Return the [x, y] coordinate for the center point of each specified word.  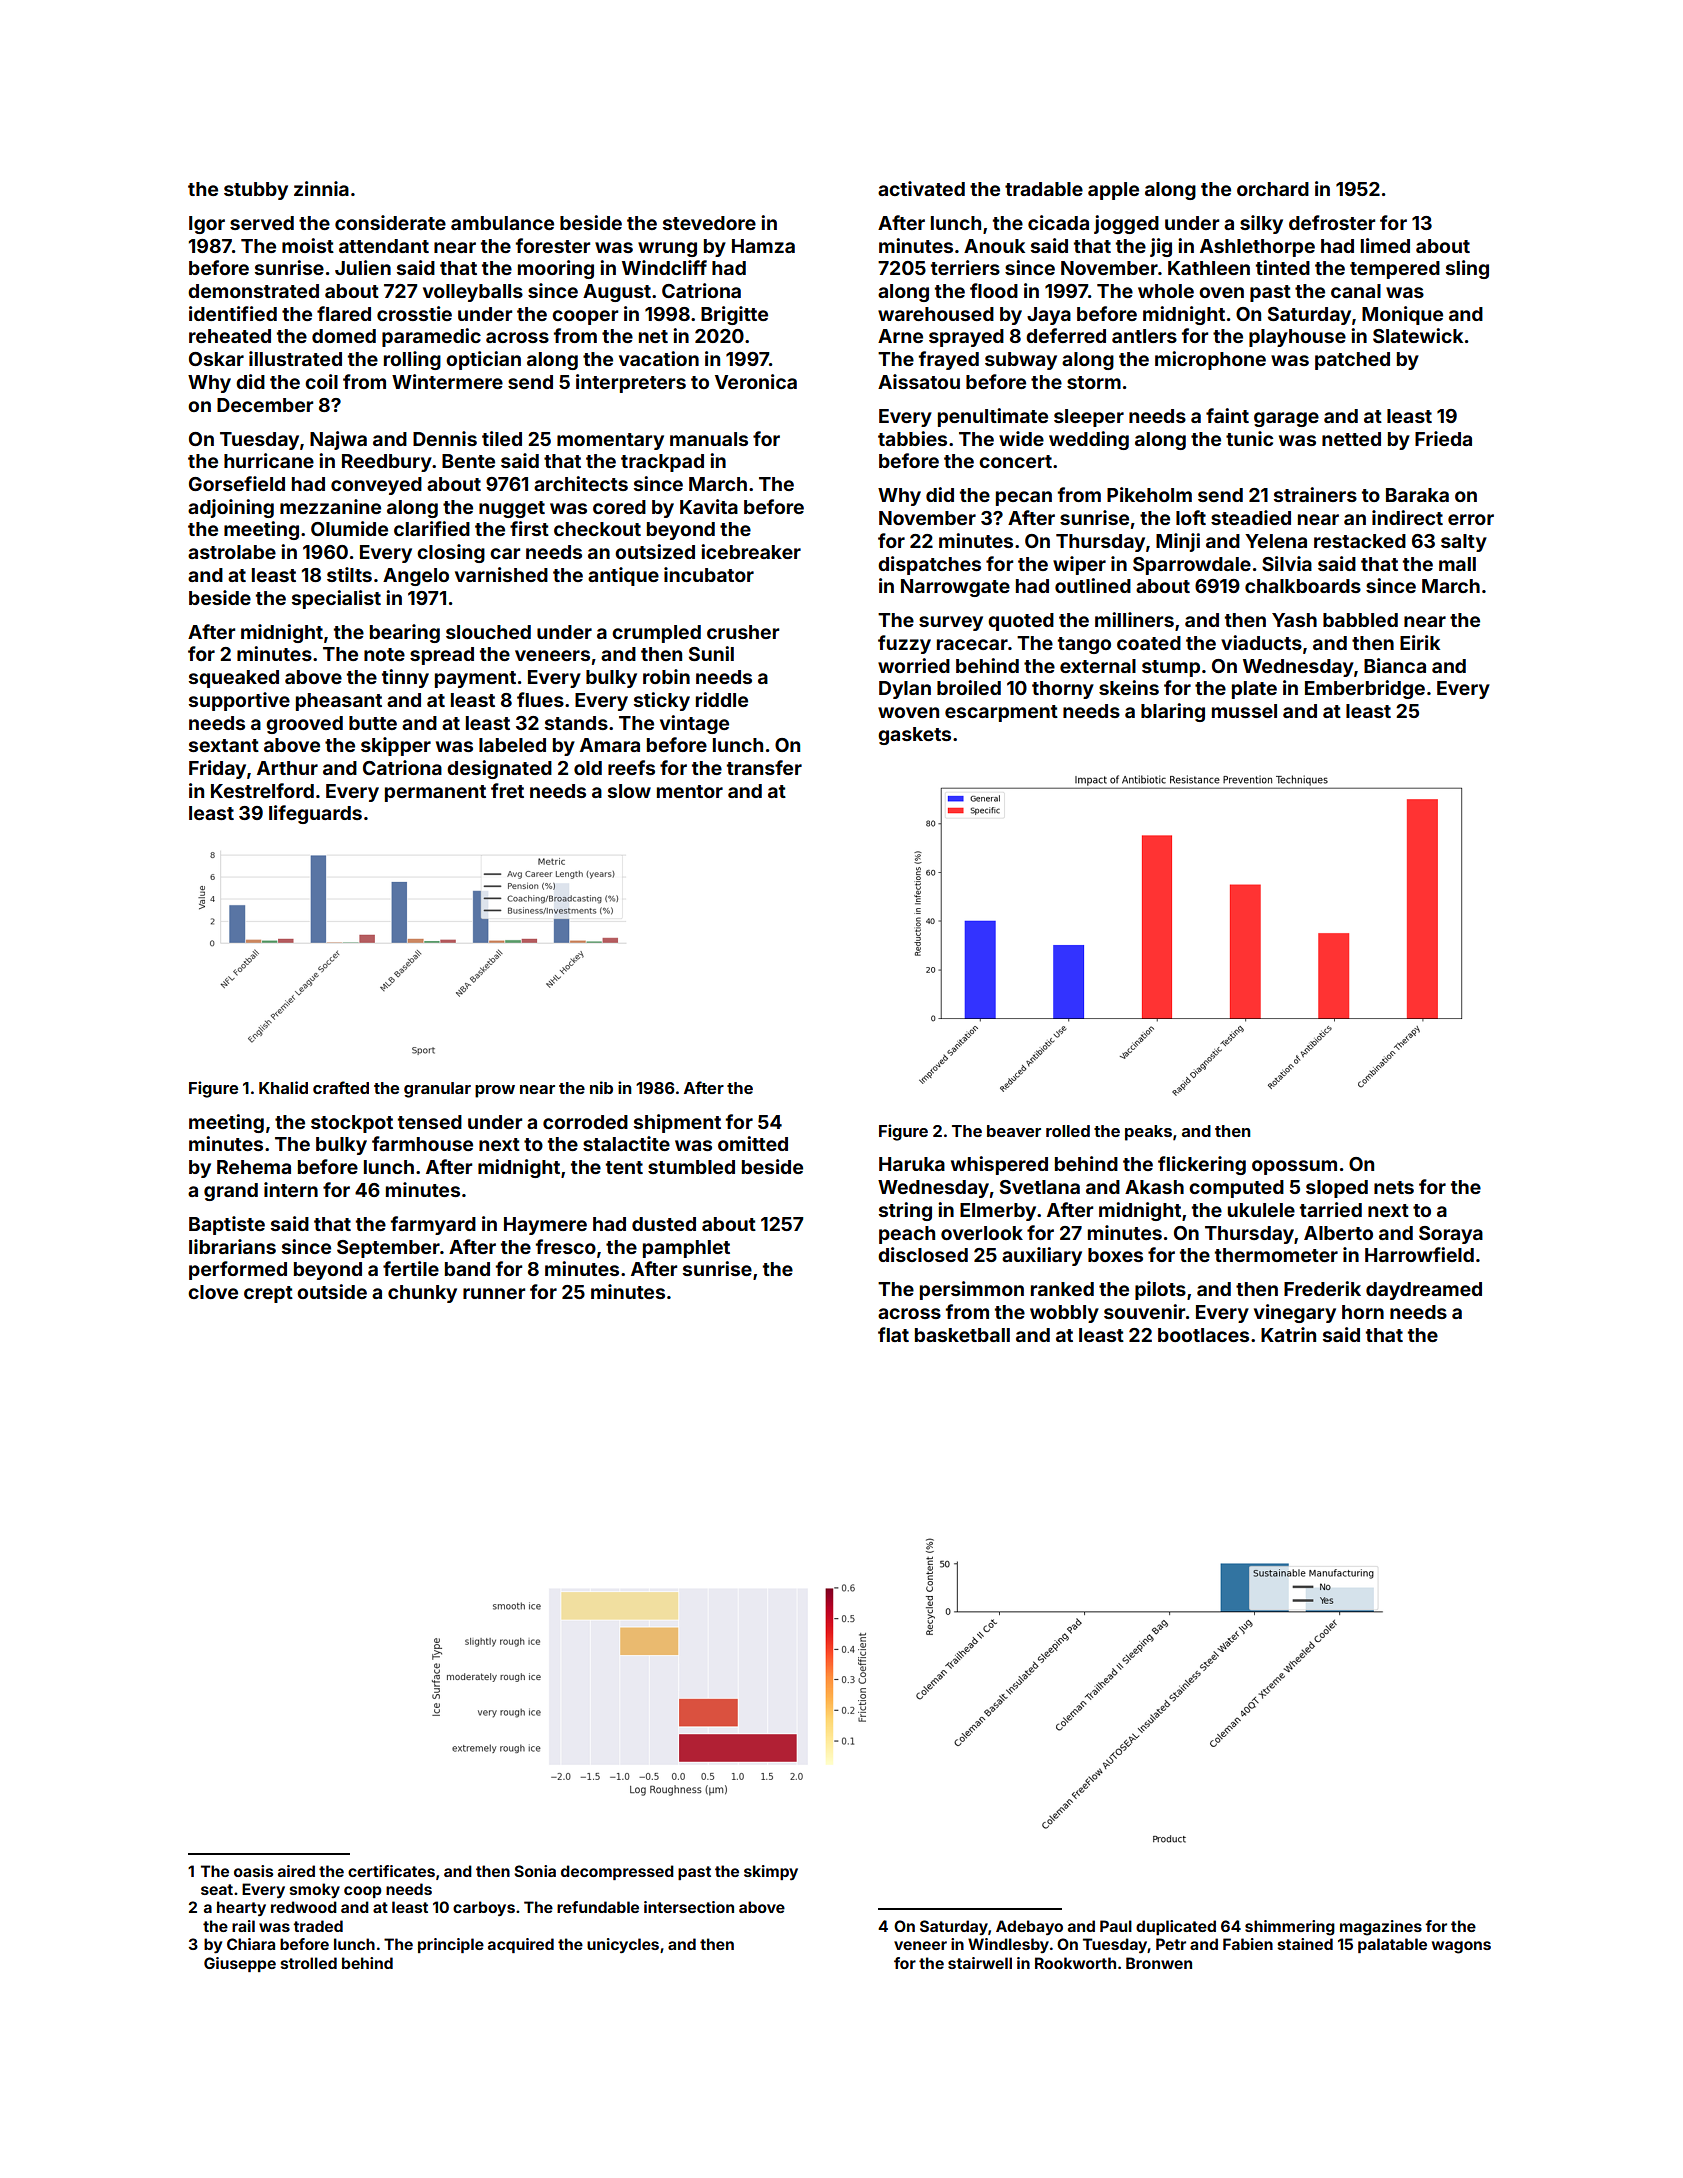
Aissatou [919, 381]
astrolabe [232, 552]
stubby [256, 191]
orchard [1273, 189]
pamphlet [686, 1249]
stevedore [709, 223]
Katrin [1288, 1334]
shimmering [1290, 1928]
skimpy [771, 1873]
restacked [1360, 541]
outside [332, 1291]
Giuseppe [240, 1964]
